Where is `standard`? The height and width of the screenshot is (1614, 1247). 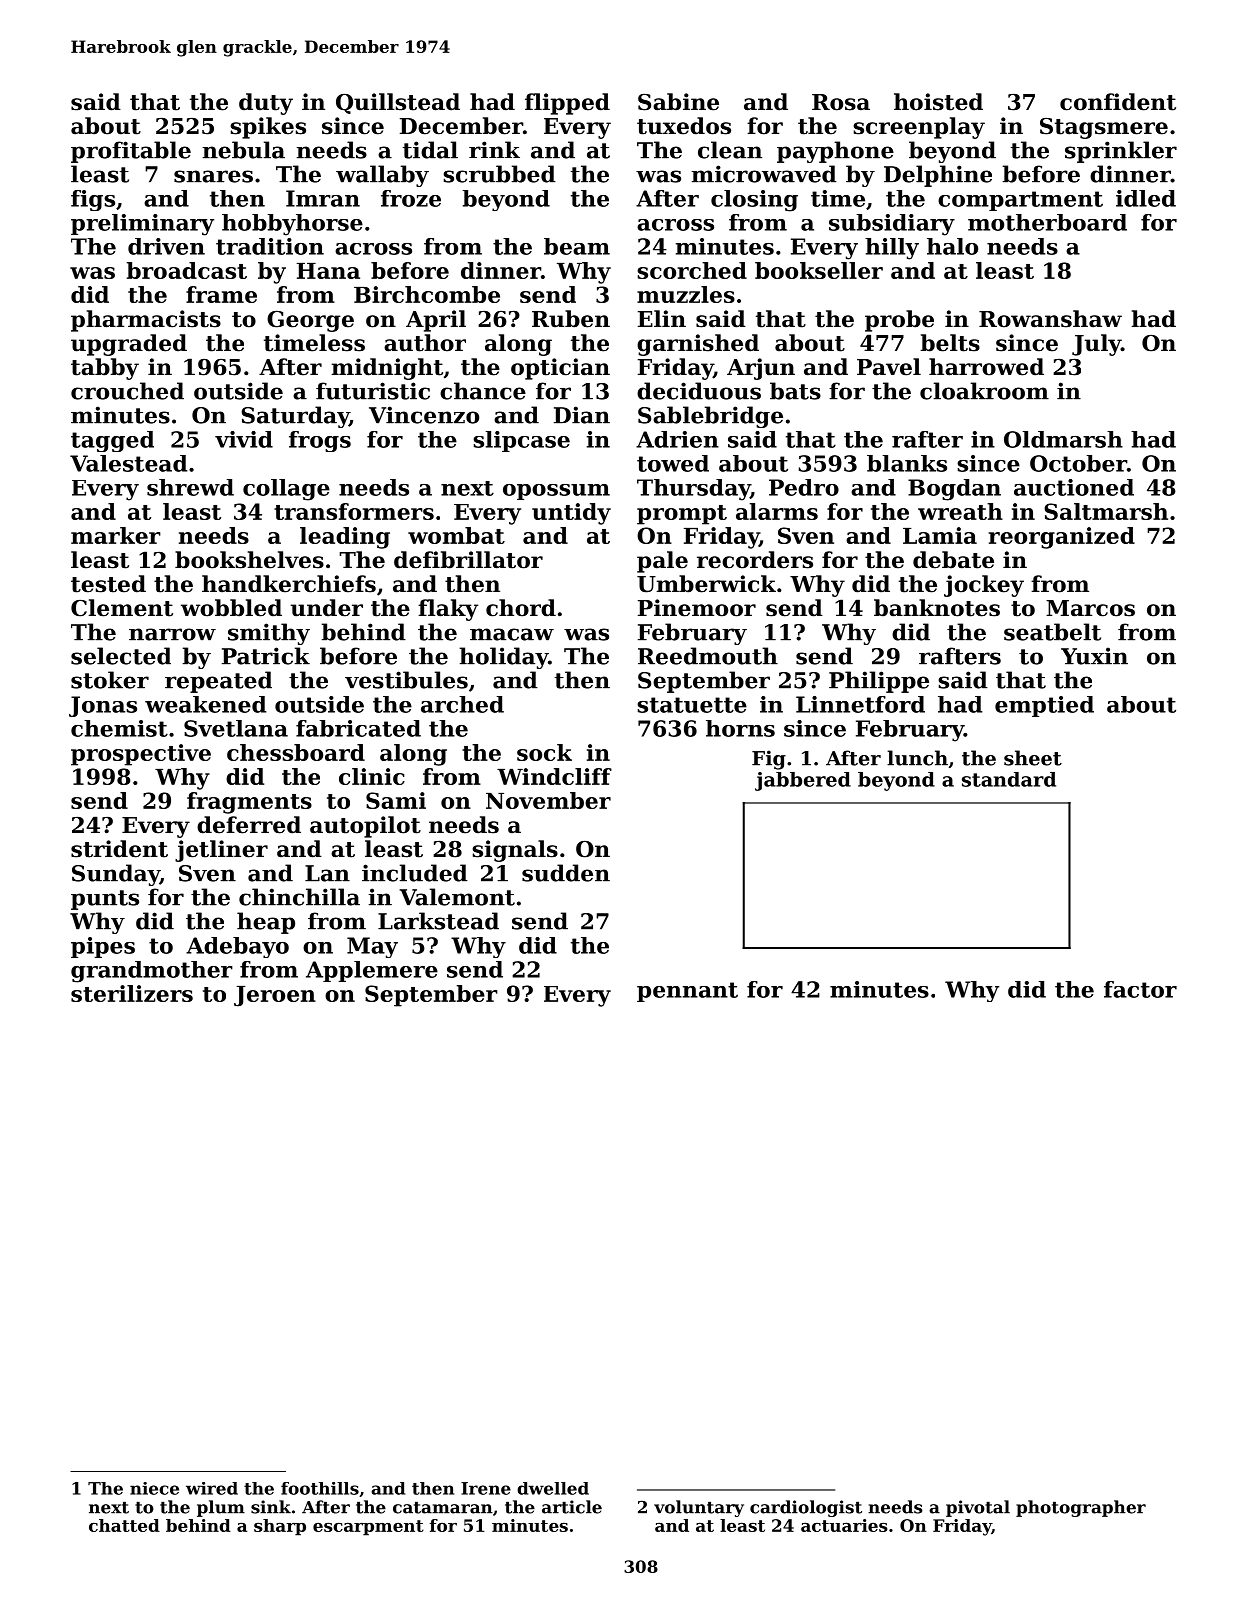
standard is located at coordinates (1009, 779).
